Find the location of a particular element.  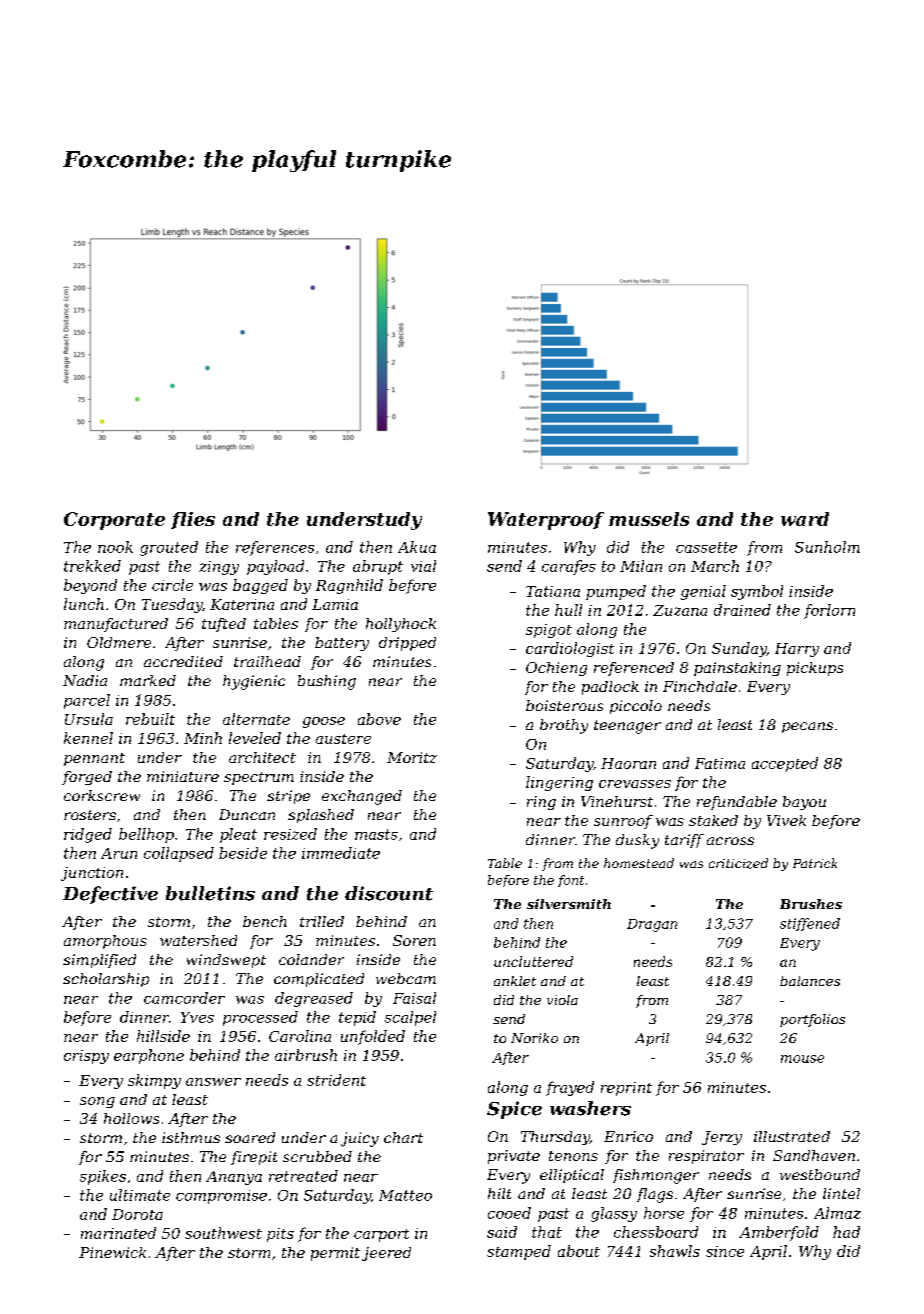

Finchdale is located at coordinates (700, 686).
